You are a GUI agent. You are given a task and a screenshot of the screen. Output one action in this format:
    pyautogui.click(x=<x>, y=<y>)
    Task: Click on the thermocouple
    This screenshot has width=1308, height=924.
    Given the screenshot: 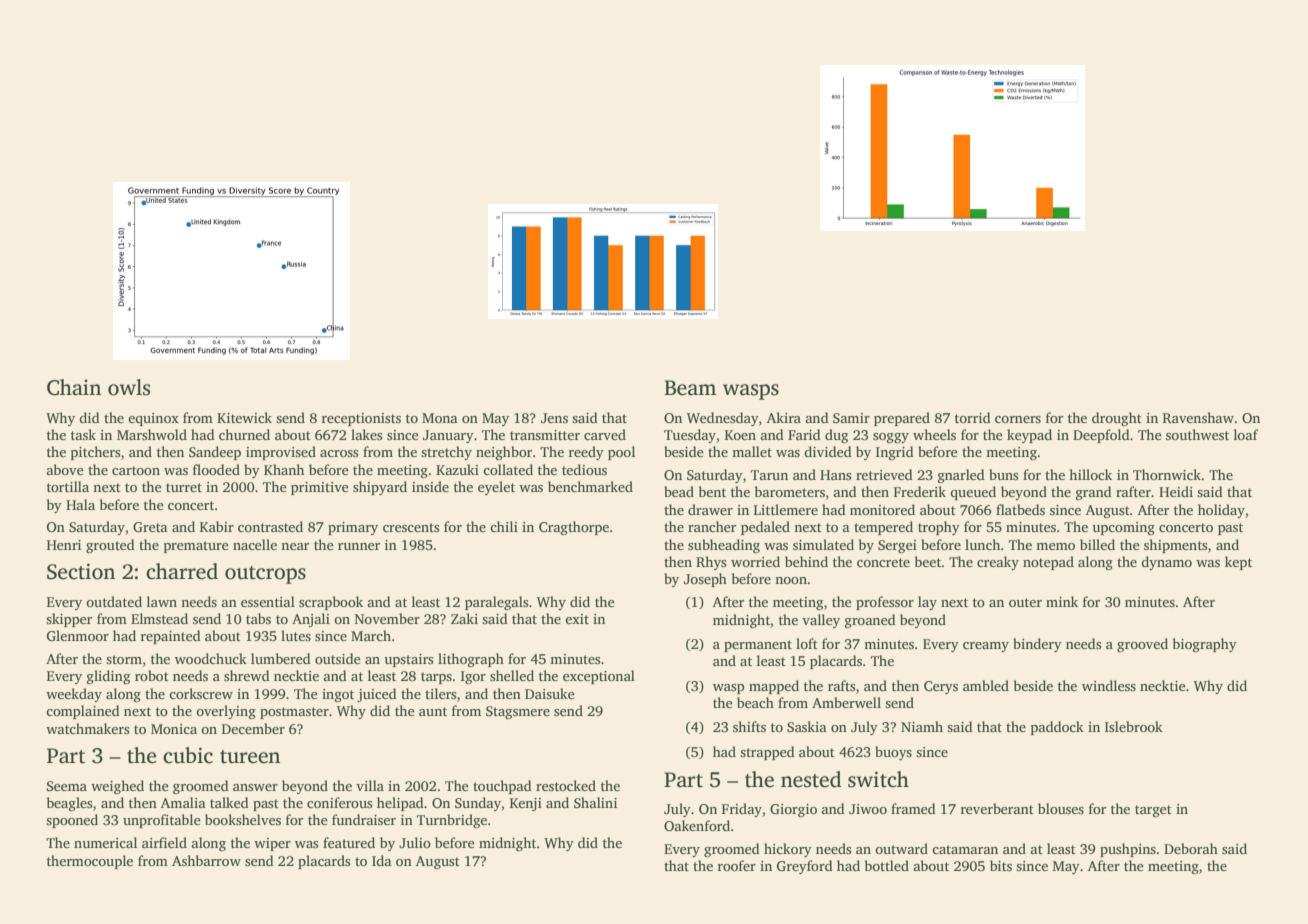 What is the action you would take?
    pyautogui.click(x=90, y=862)
